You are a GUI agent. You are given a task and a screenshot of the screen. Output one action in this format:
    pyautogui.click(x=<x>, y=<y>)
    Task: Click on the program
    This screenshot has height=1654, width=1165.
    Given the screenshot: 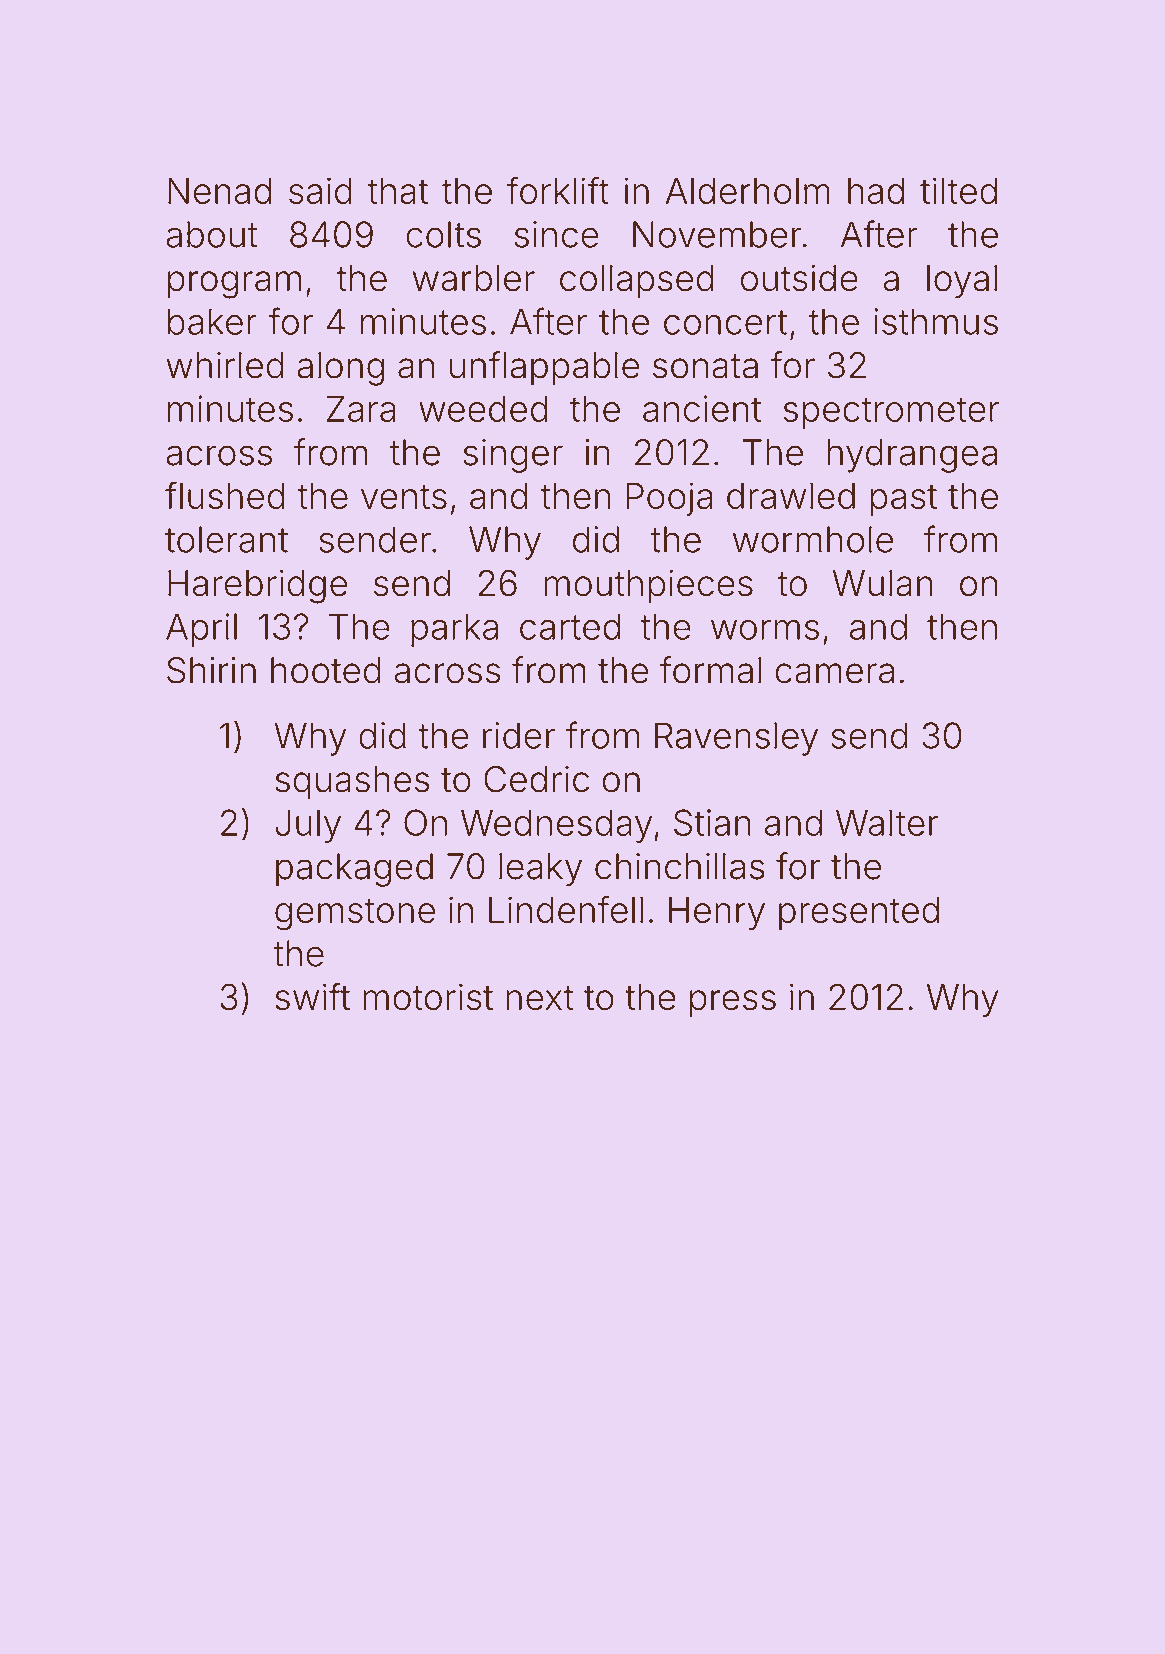 What is the action you would take?
    pyautogui.click(x=234, y=285)
